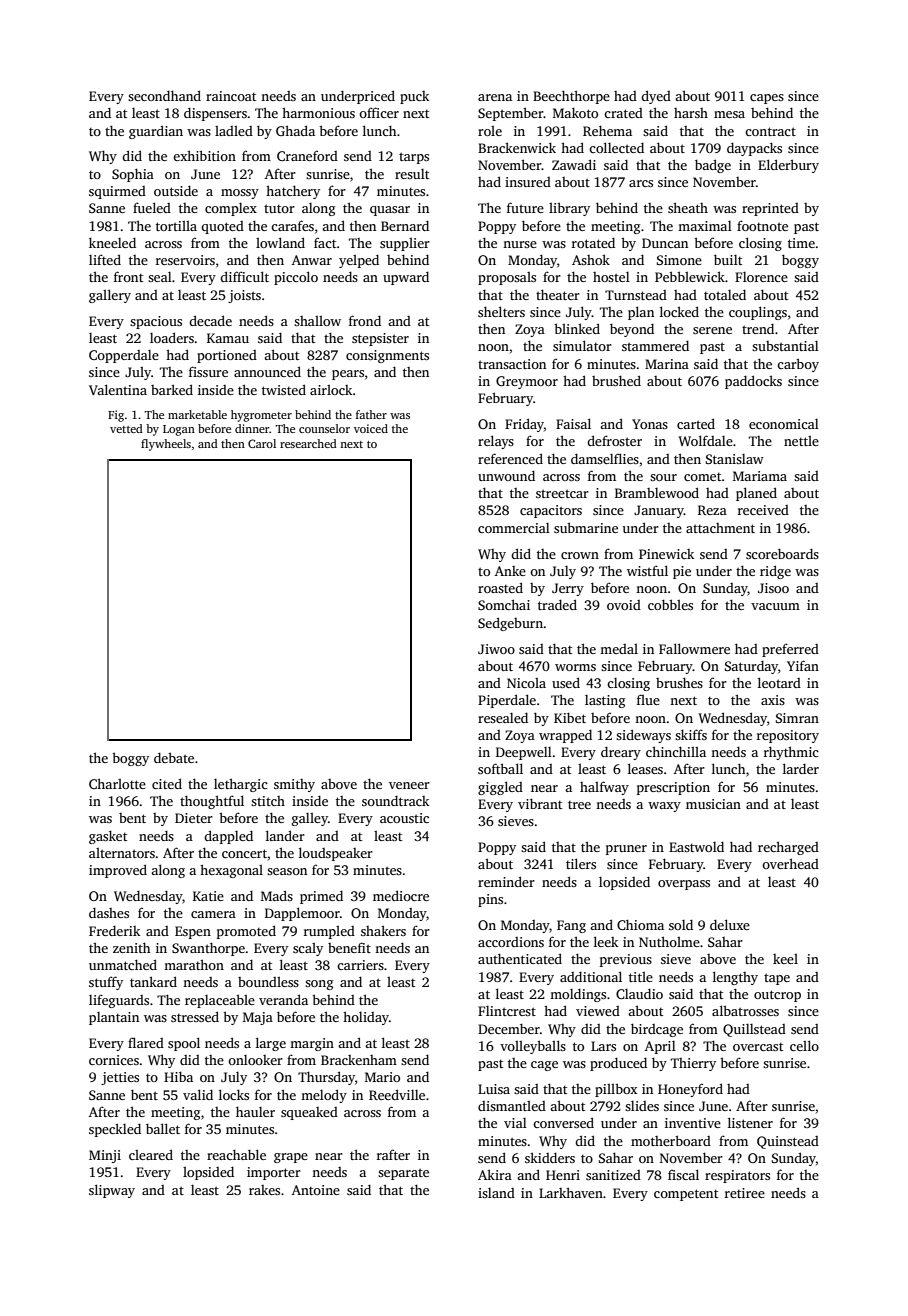 Image resolution: width=908 pixels, height=1316 pixels. What do you see at coordinates (526, 683) in the screenshot?
I see `Nicola` at bounding box center [526, 683].
